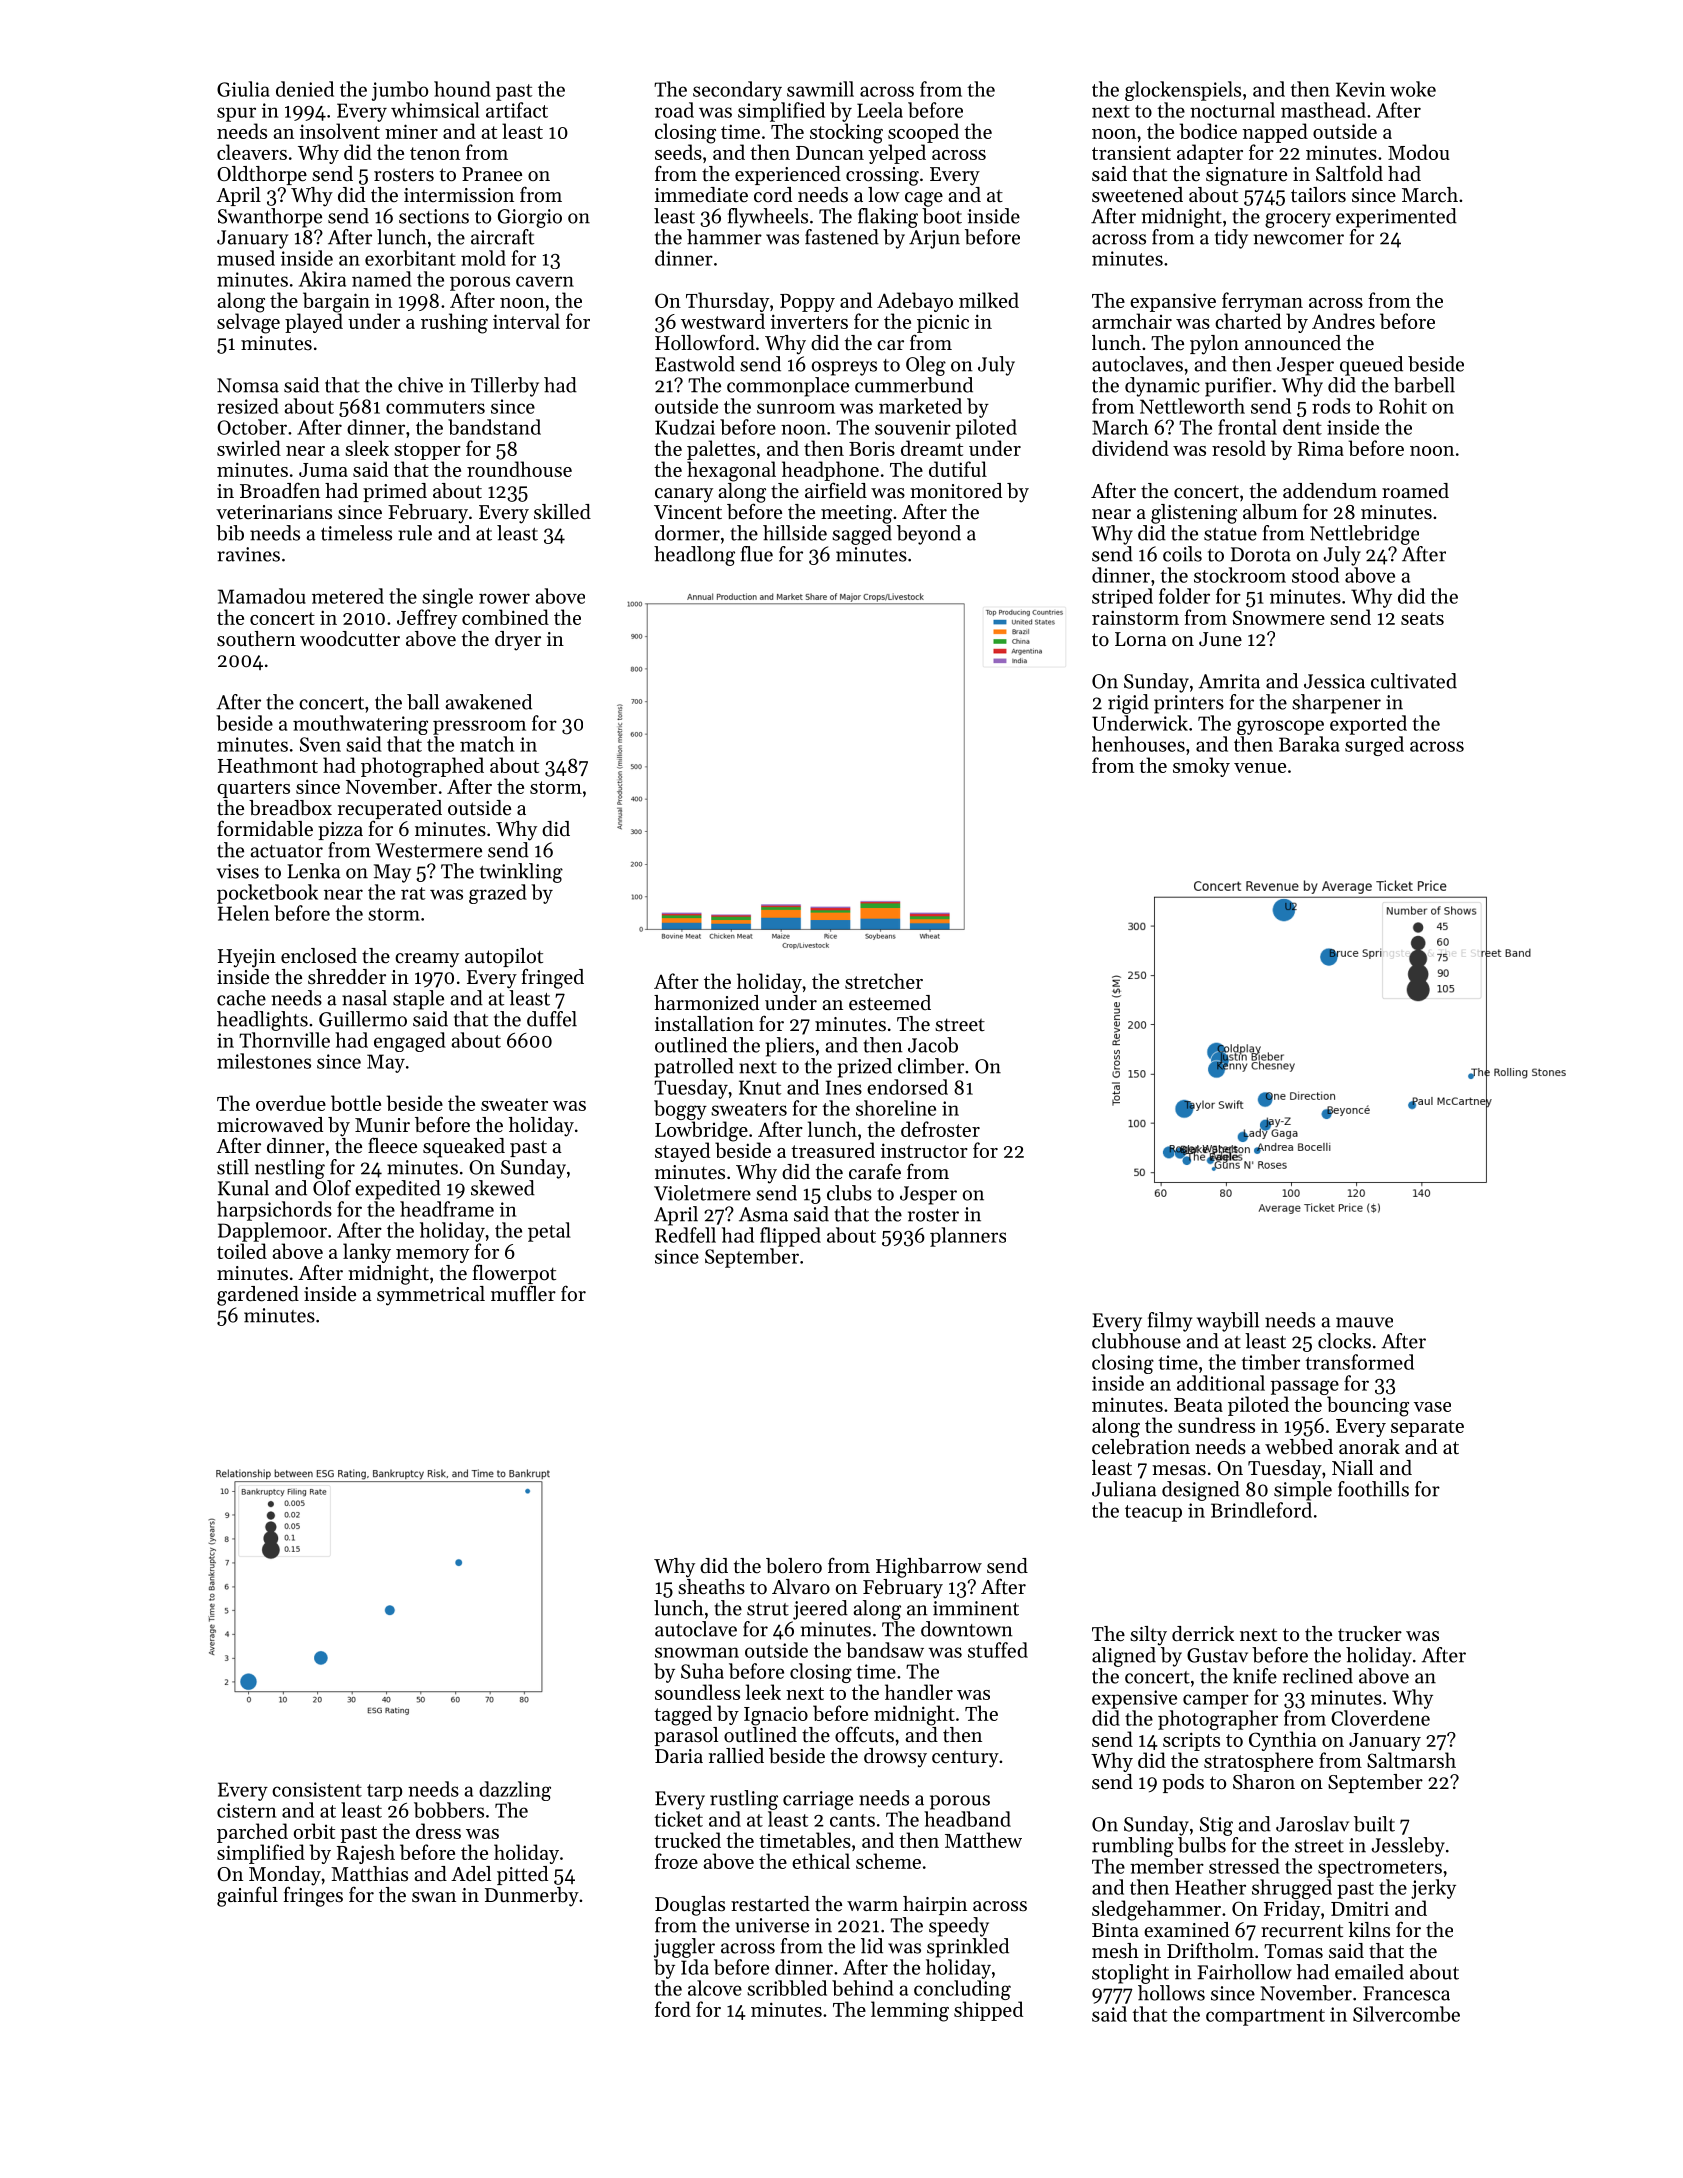 The width and height of the page is (1683, 2178). What do you see at coordinates (523, 1293) in the page?
I see `muffler` at bounding box center [523, 1293].
